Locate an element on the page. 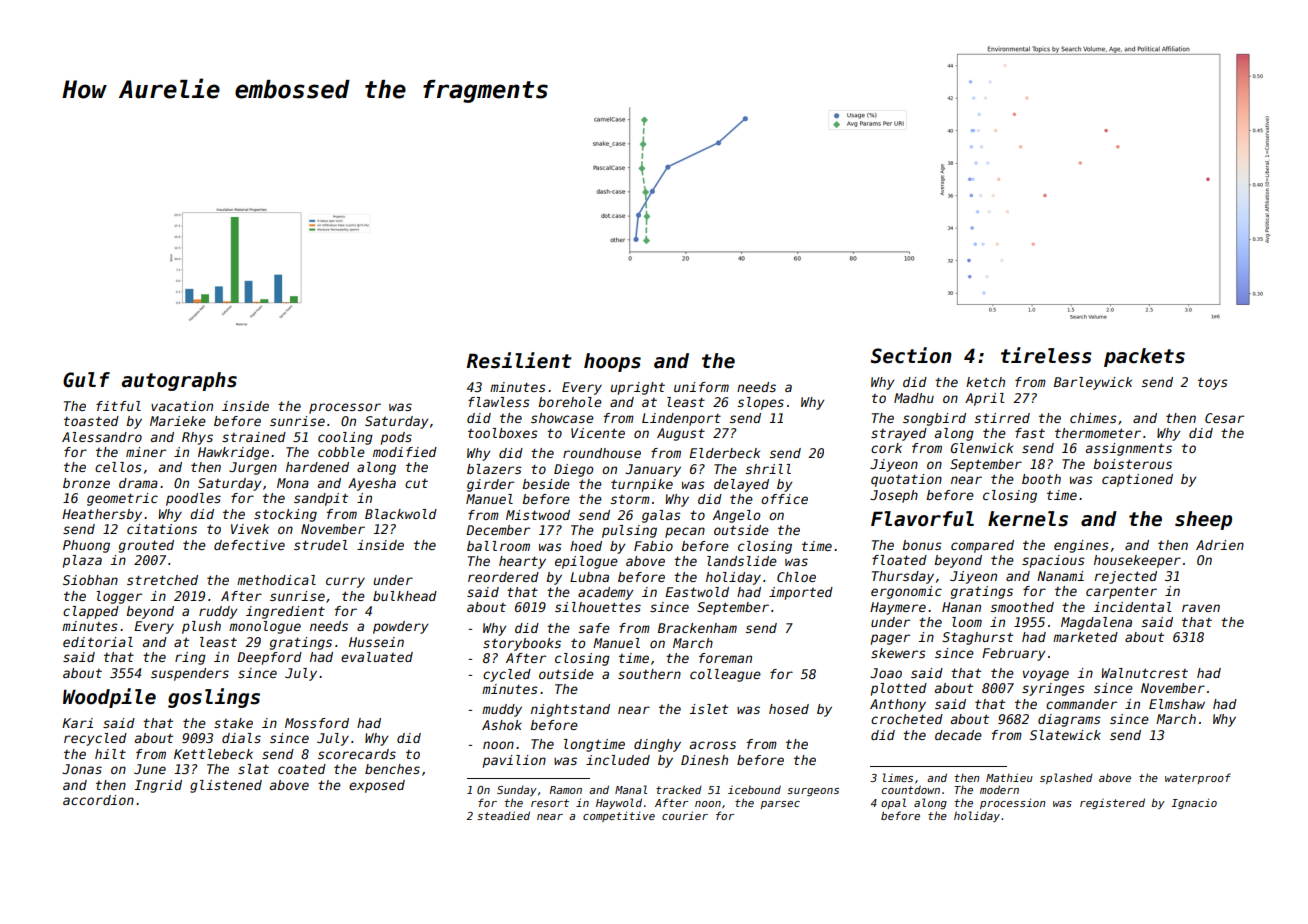  exposed is located at coordinates (377, 786).
